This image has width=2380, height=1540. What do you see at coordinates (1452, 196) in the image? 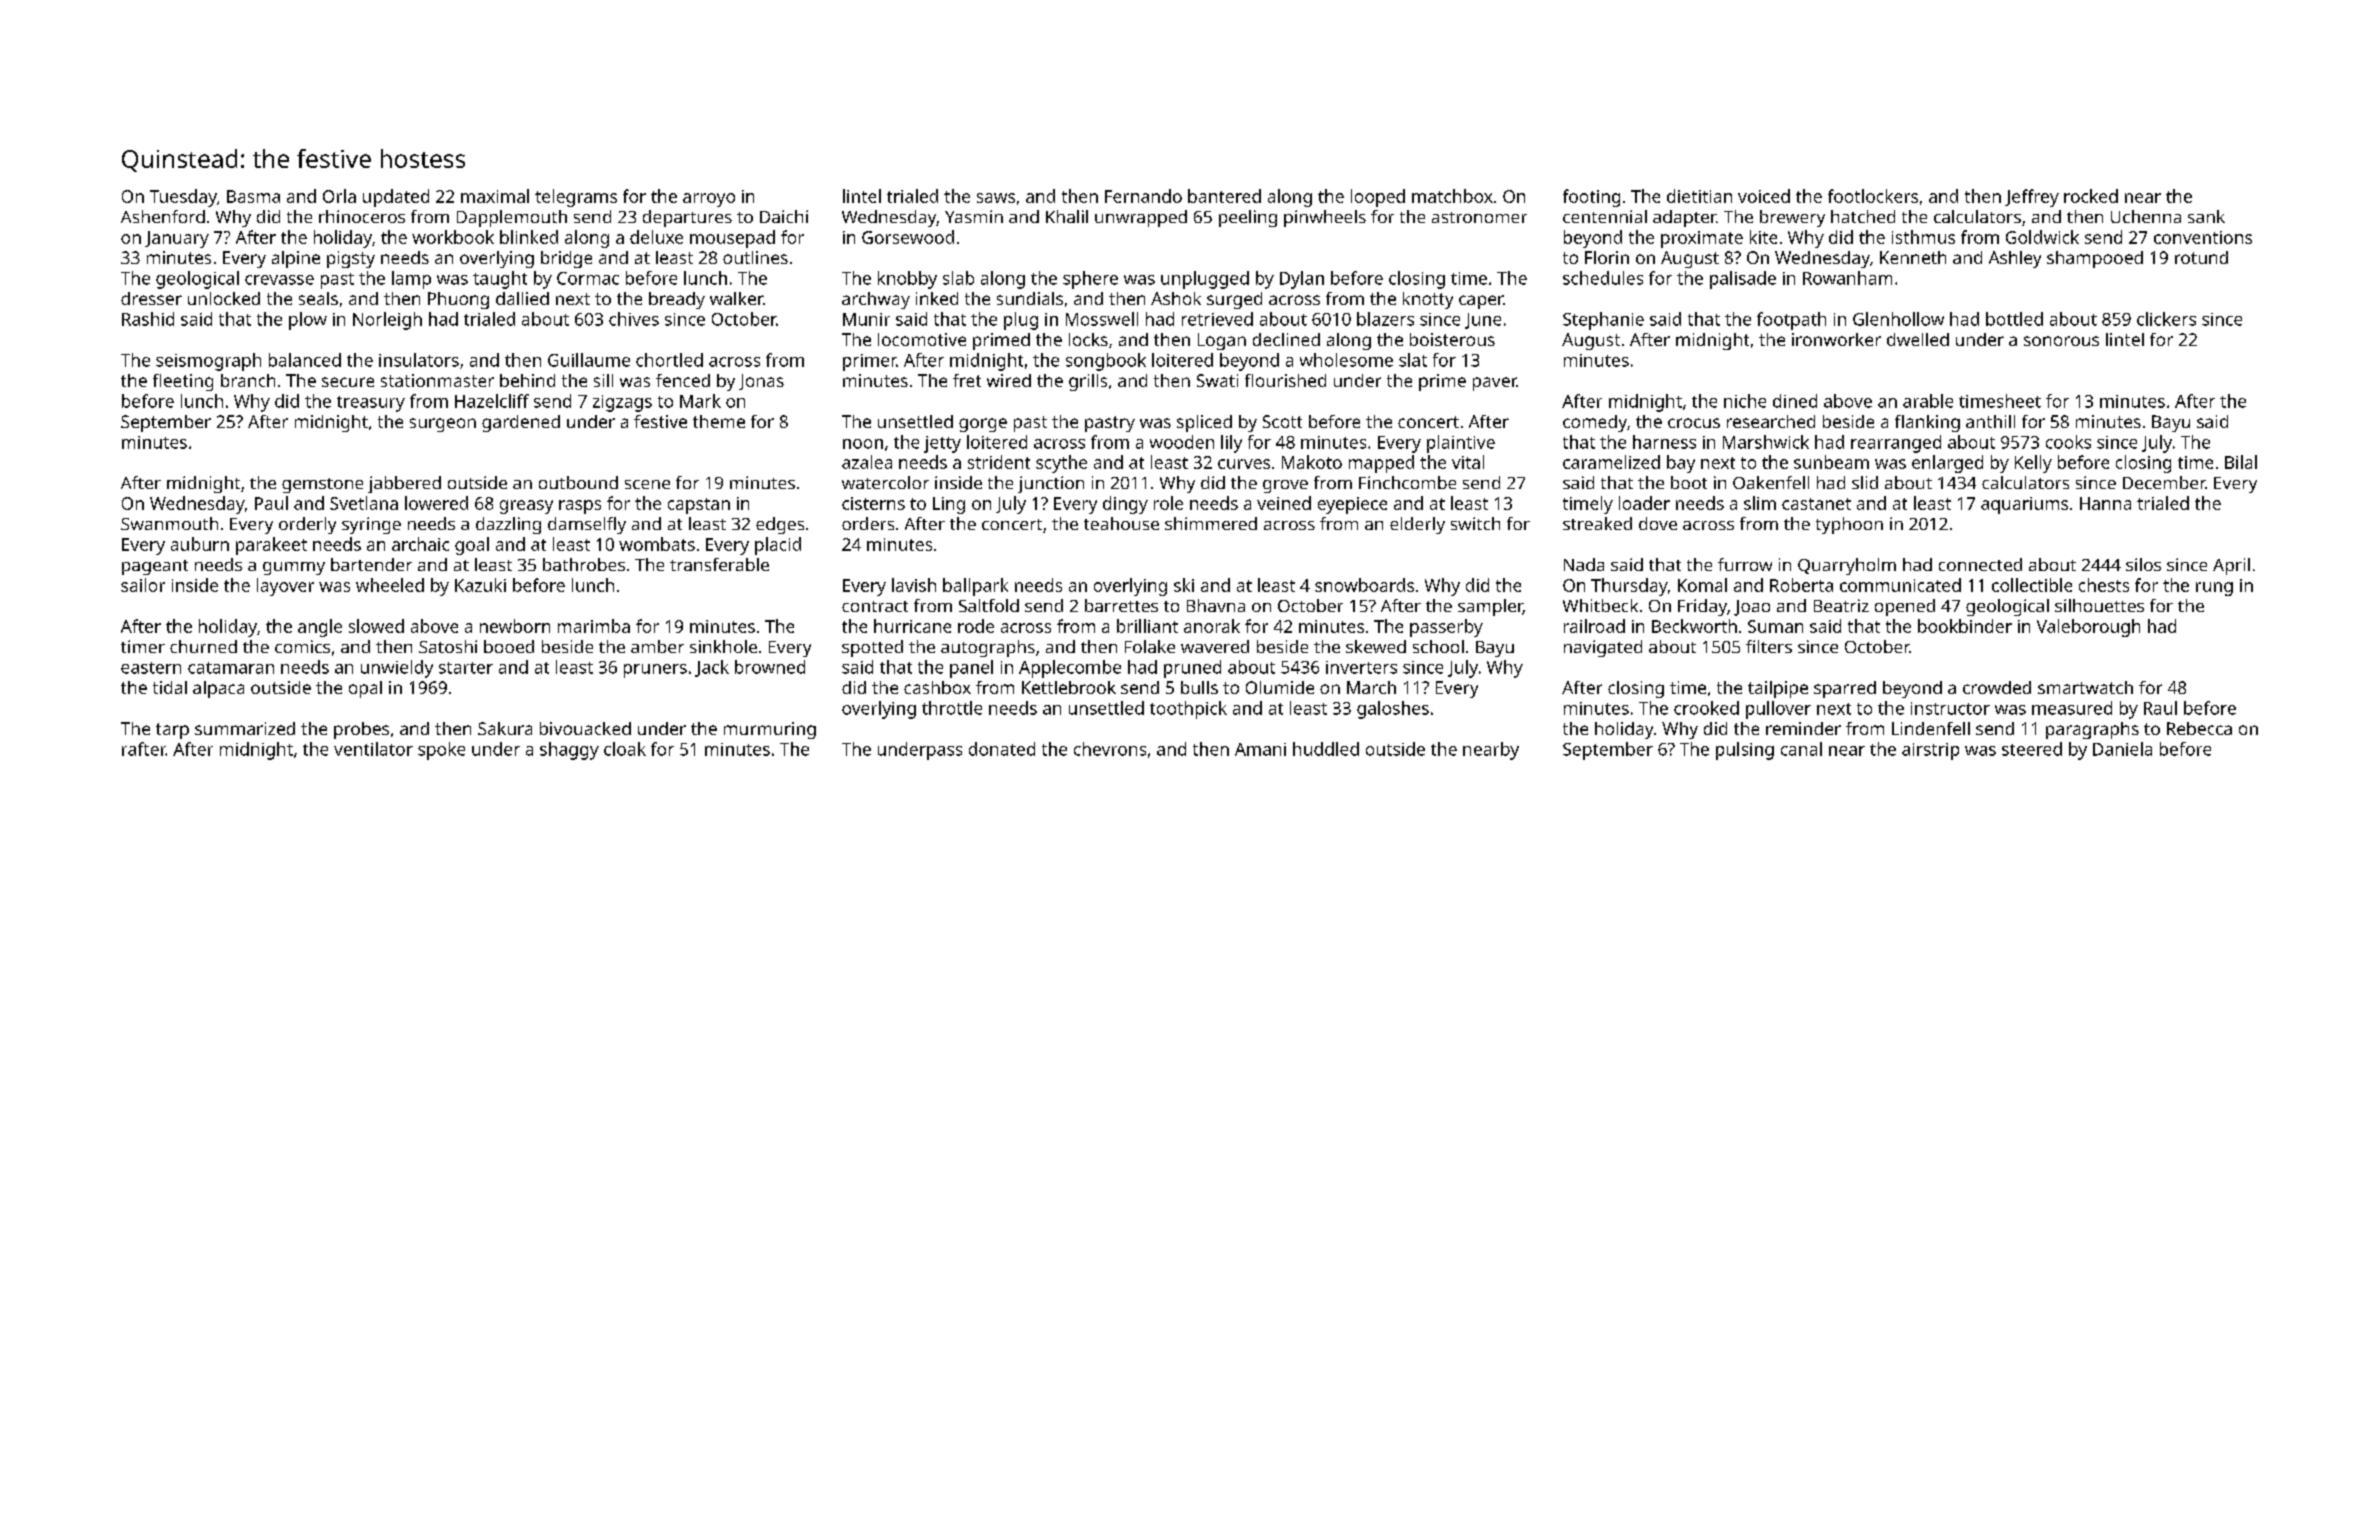
I see `matchbox` at bounding box center [1452, 196].
